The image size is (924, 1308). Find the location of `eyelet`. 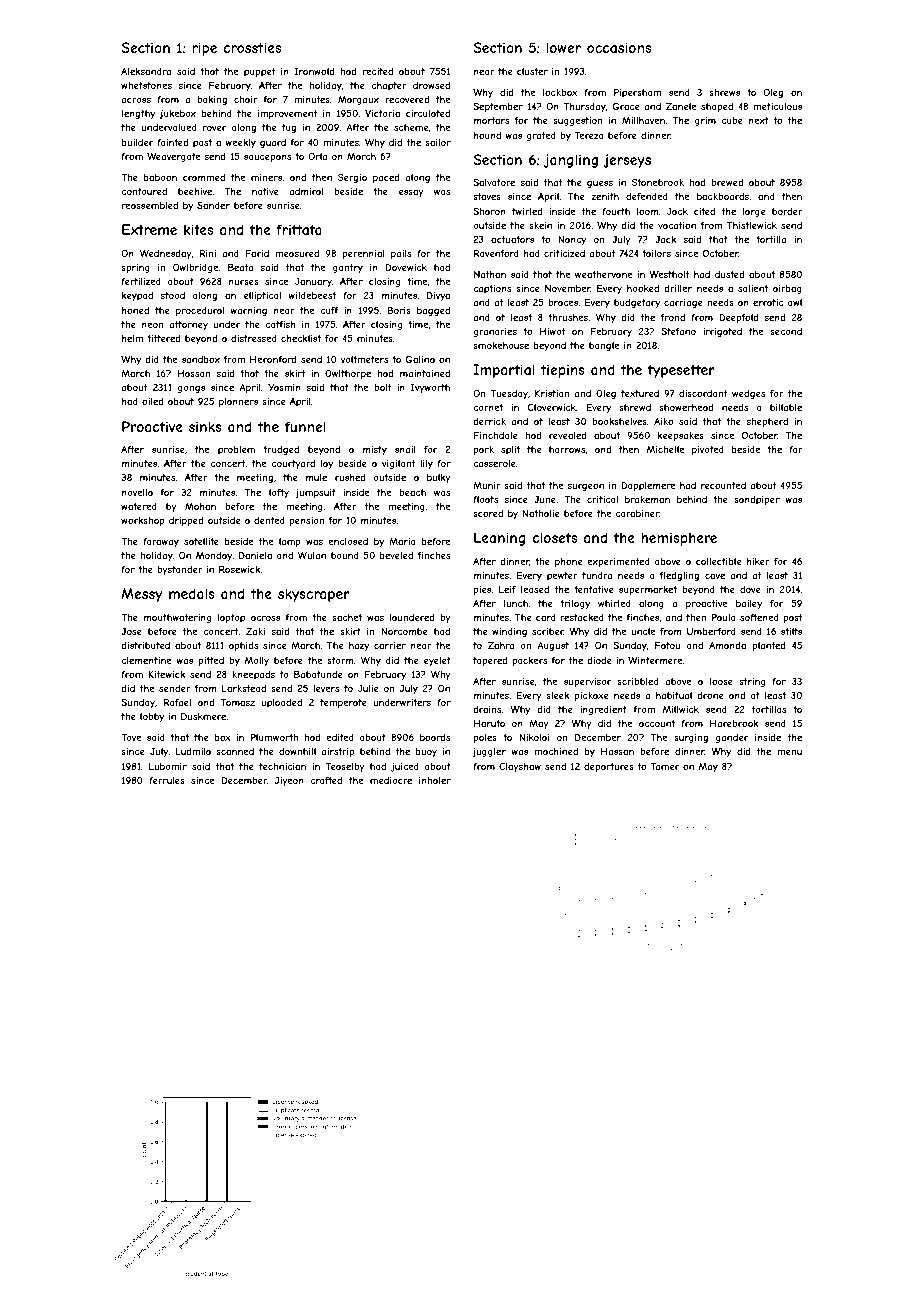

eyelet is located at coordinates (437, 661).
